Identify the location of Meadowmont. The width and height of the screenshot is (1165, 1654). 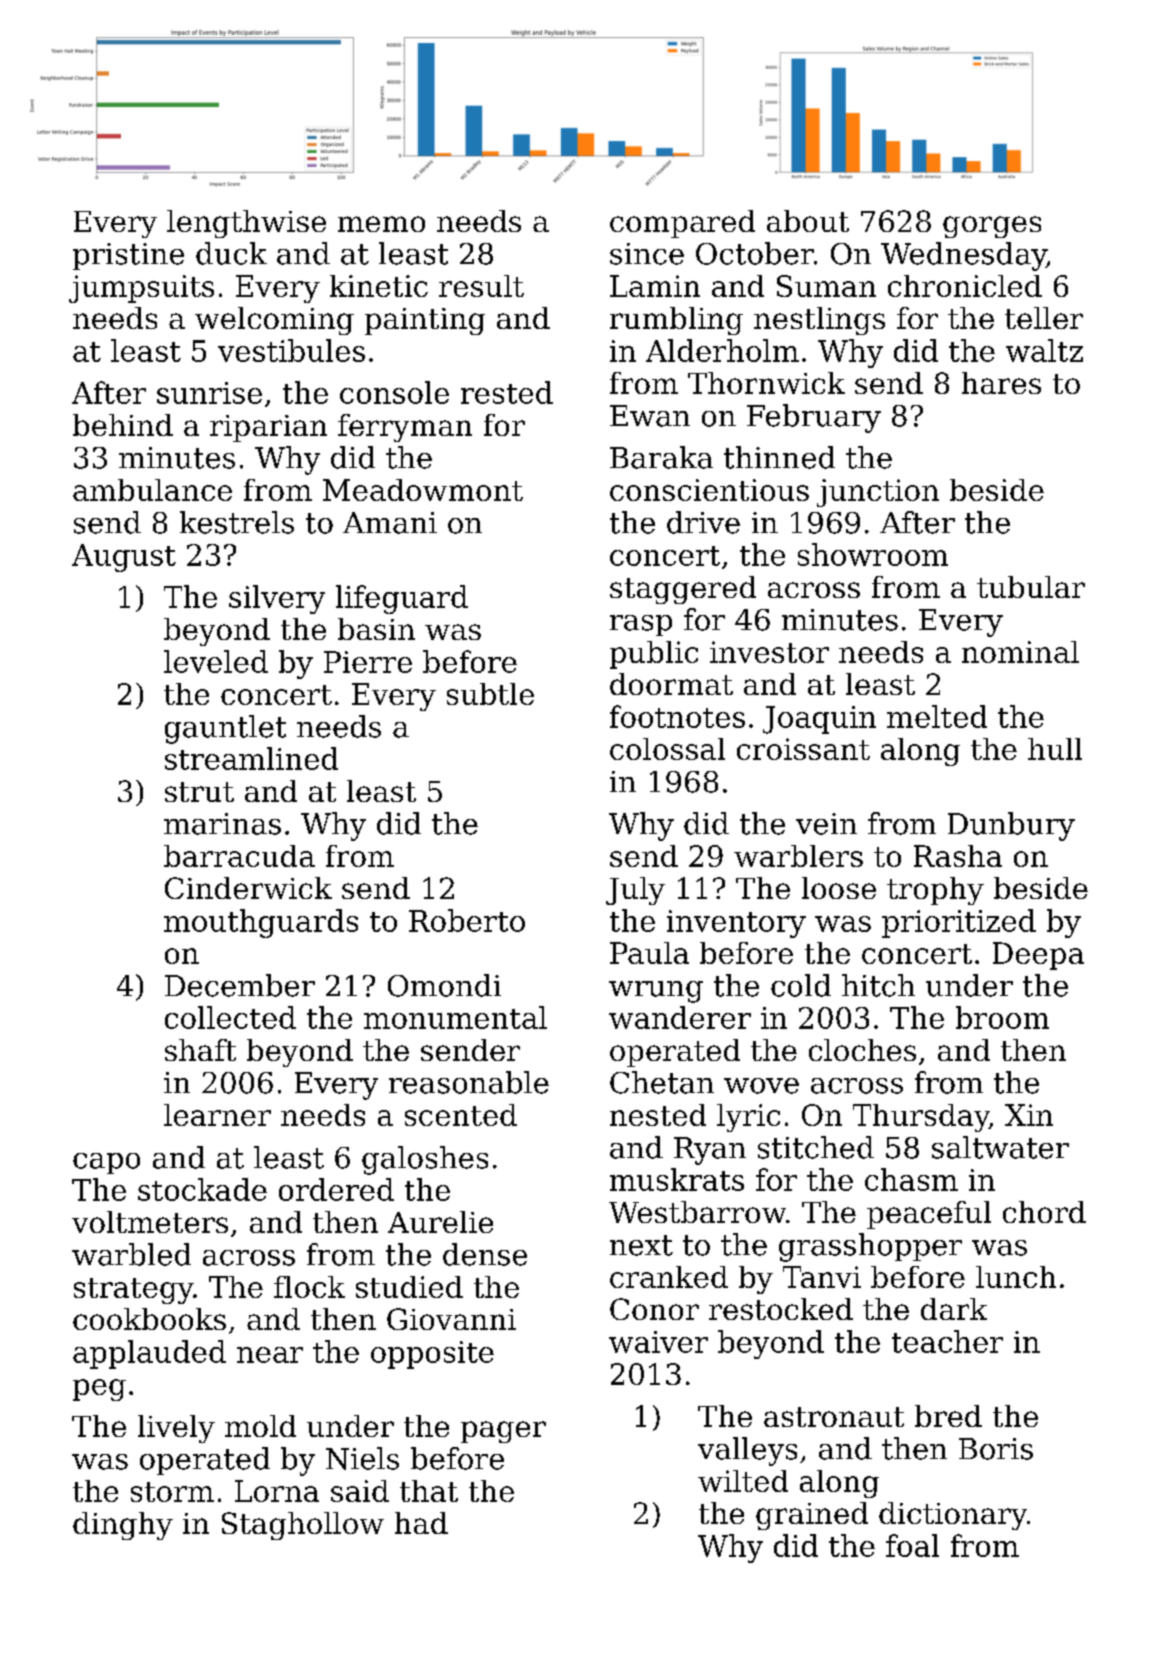
(423, 490).
